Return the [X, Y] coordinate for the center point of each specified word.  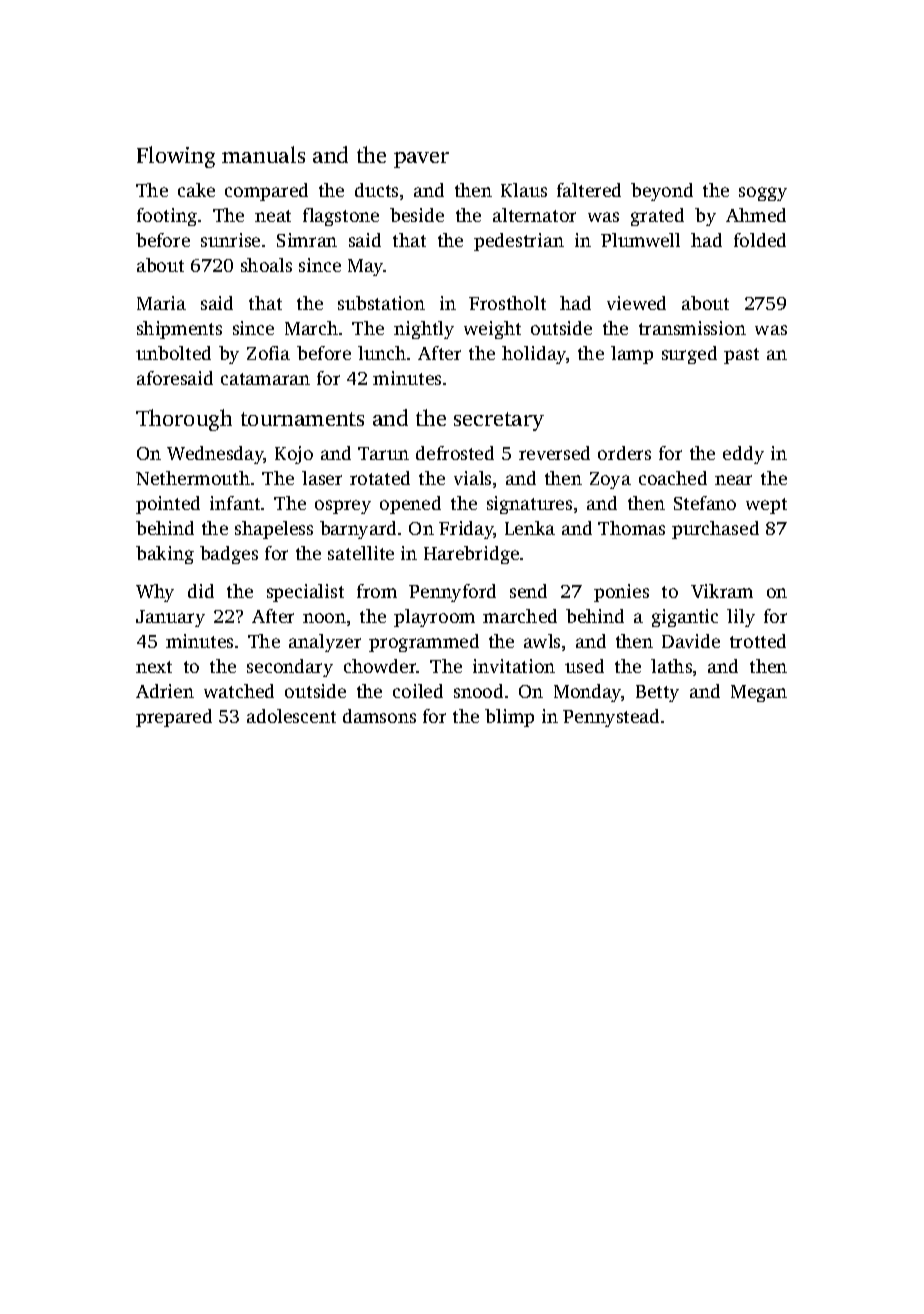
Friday [466, 530]
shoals [266, 265]
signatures [529, 505]
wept [766, 506]
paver [421, 160]
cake [196, 190]
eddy [743, 455]
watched [239, 691]
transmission [692, 328]
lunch [382, 353]
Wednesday [215, 455]
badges [229, 555]
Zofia [268, 353]
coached [673, 478]
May [366, 267]
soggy [763, 194]
